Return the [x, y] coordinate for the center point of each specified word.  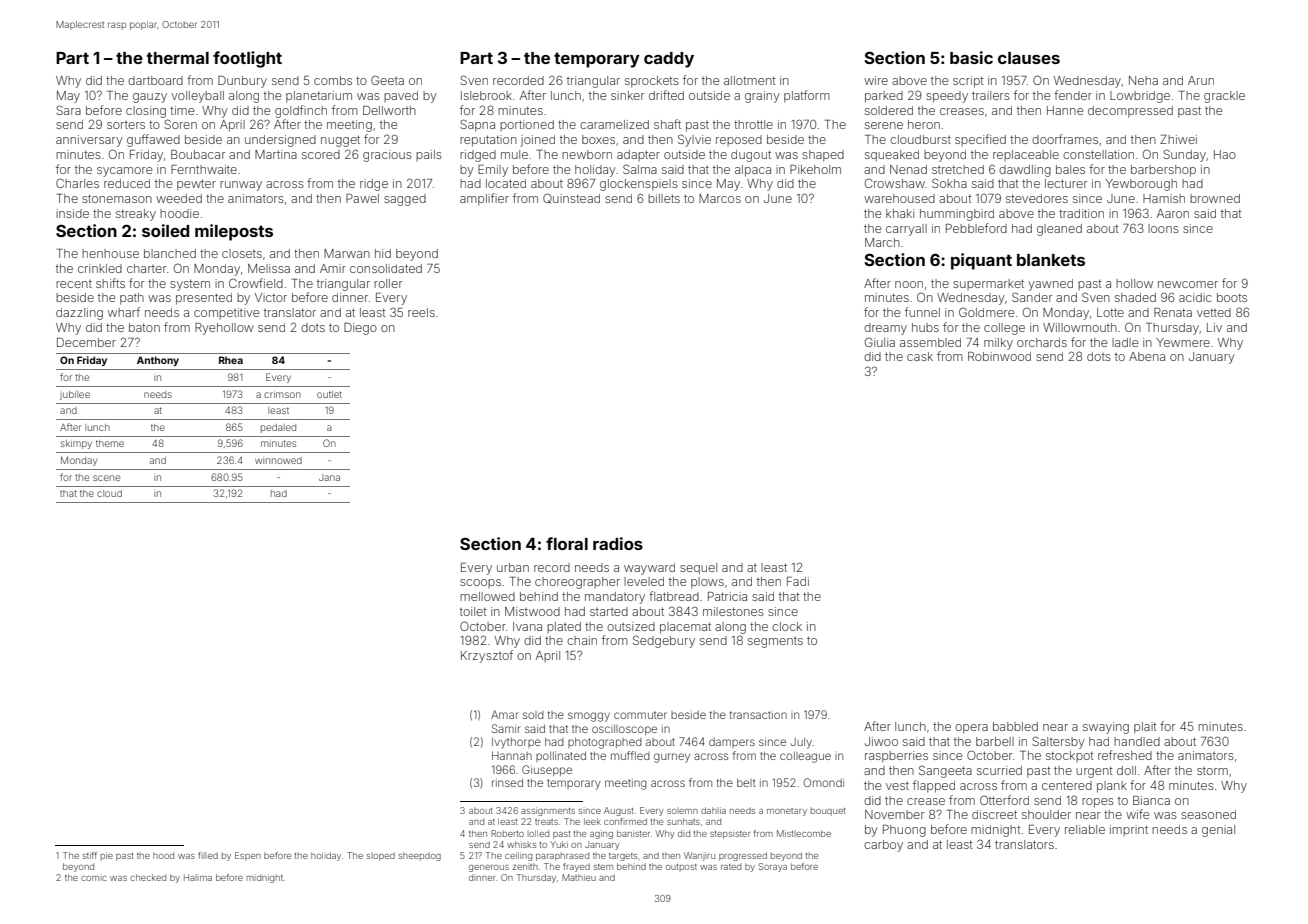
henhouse [110, 253]
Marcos [720, 198]
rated [731, 866]
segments [775, 642]
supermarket [988, 284]
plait [1145, 728]
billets [664, 198]
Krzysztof [487, 656]
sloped [381, 856]
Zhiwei [1178, 139]
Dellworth [389, 110]
